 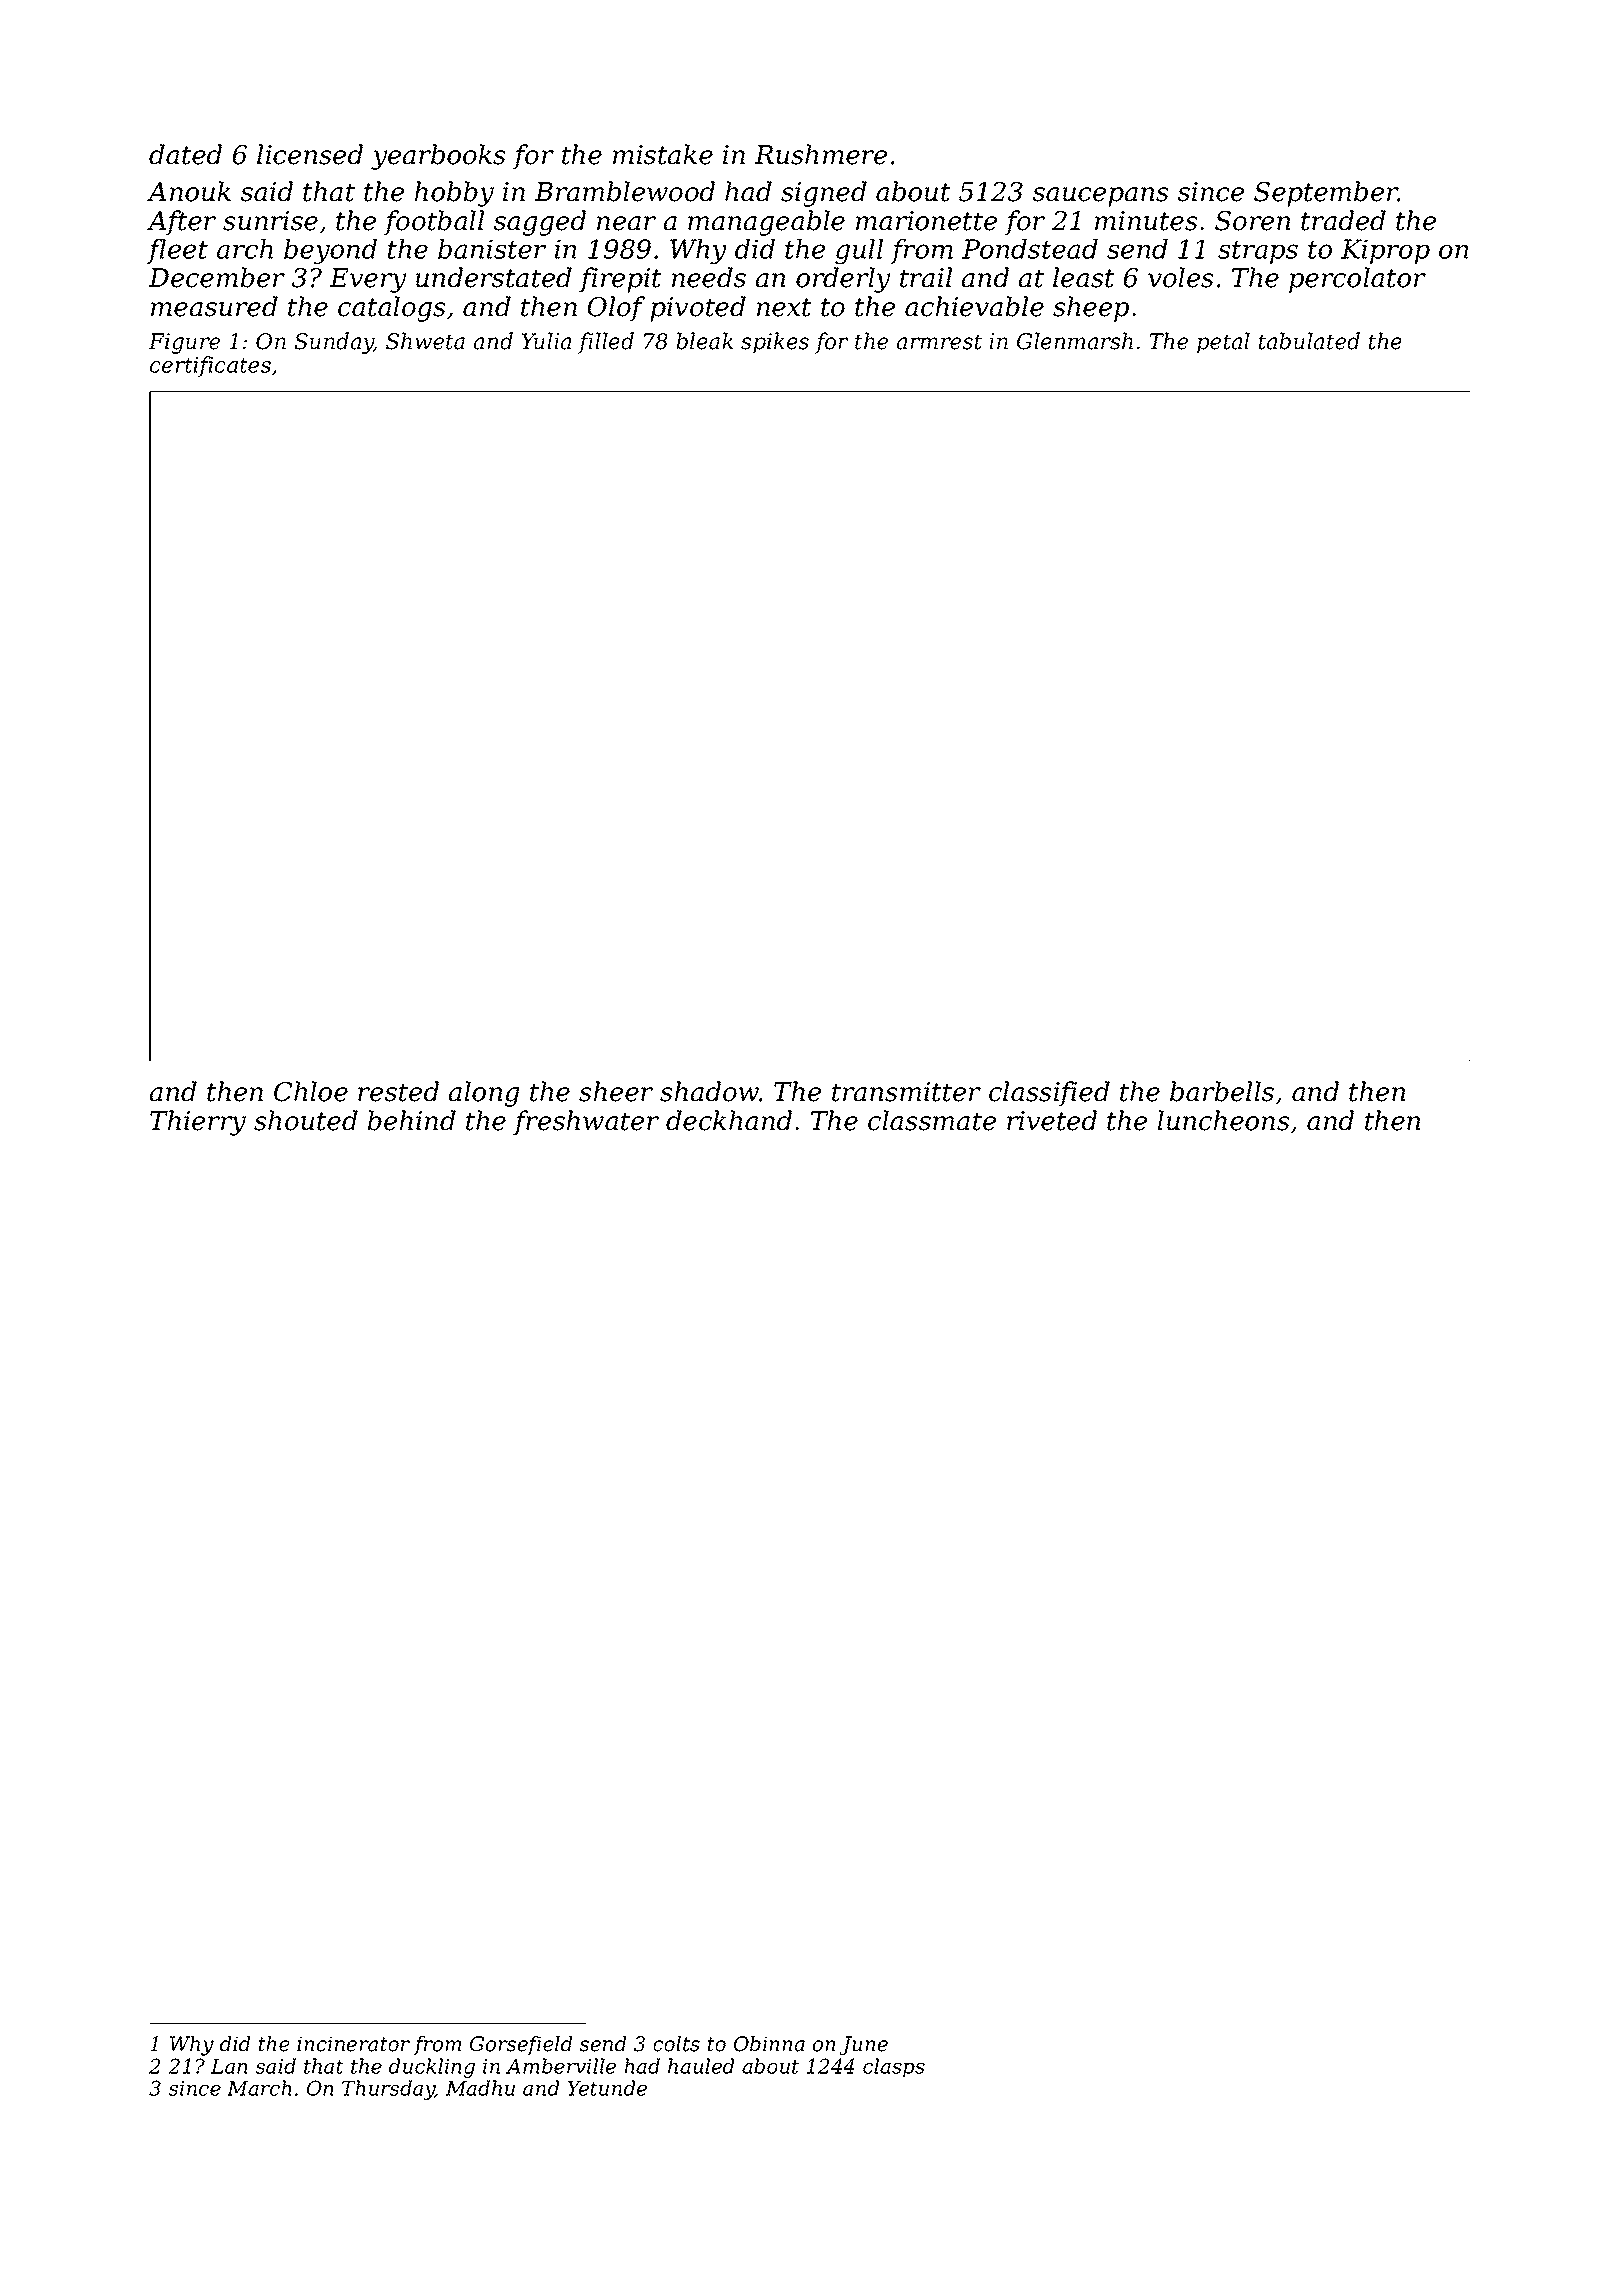 What do you see at coordinates (1049, 1094) in the screenshot?
I see `classified` at bounding box center [1049, 1094].
